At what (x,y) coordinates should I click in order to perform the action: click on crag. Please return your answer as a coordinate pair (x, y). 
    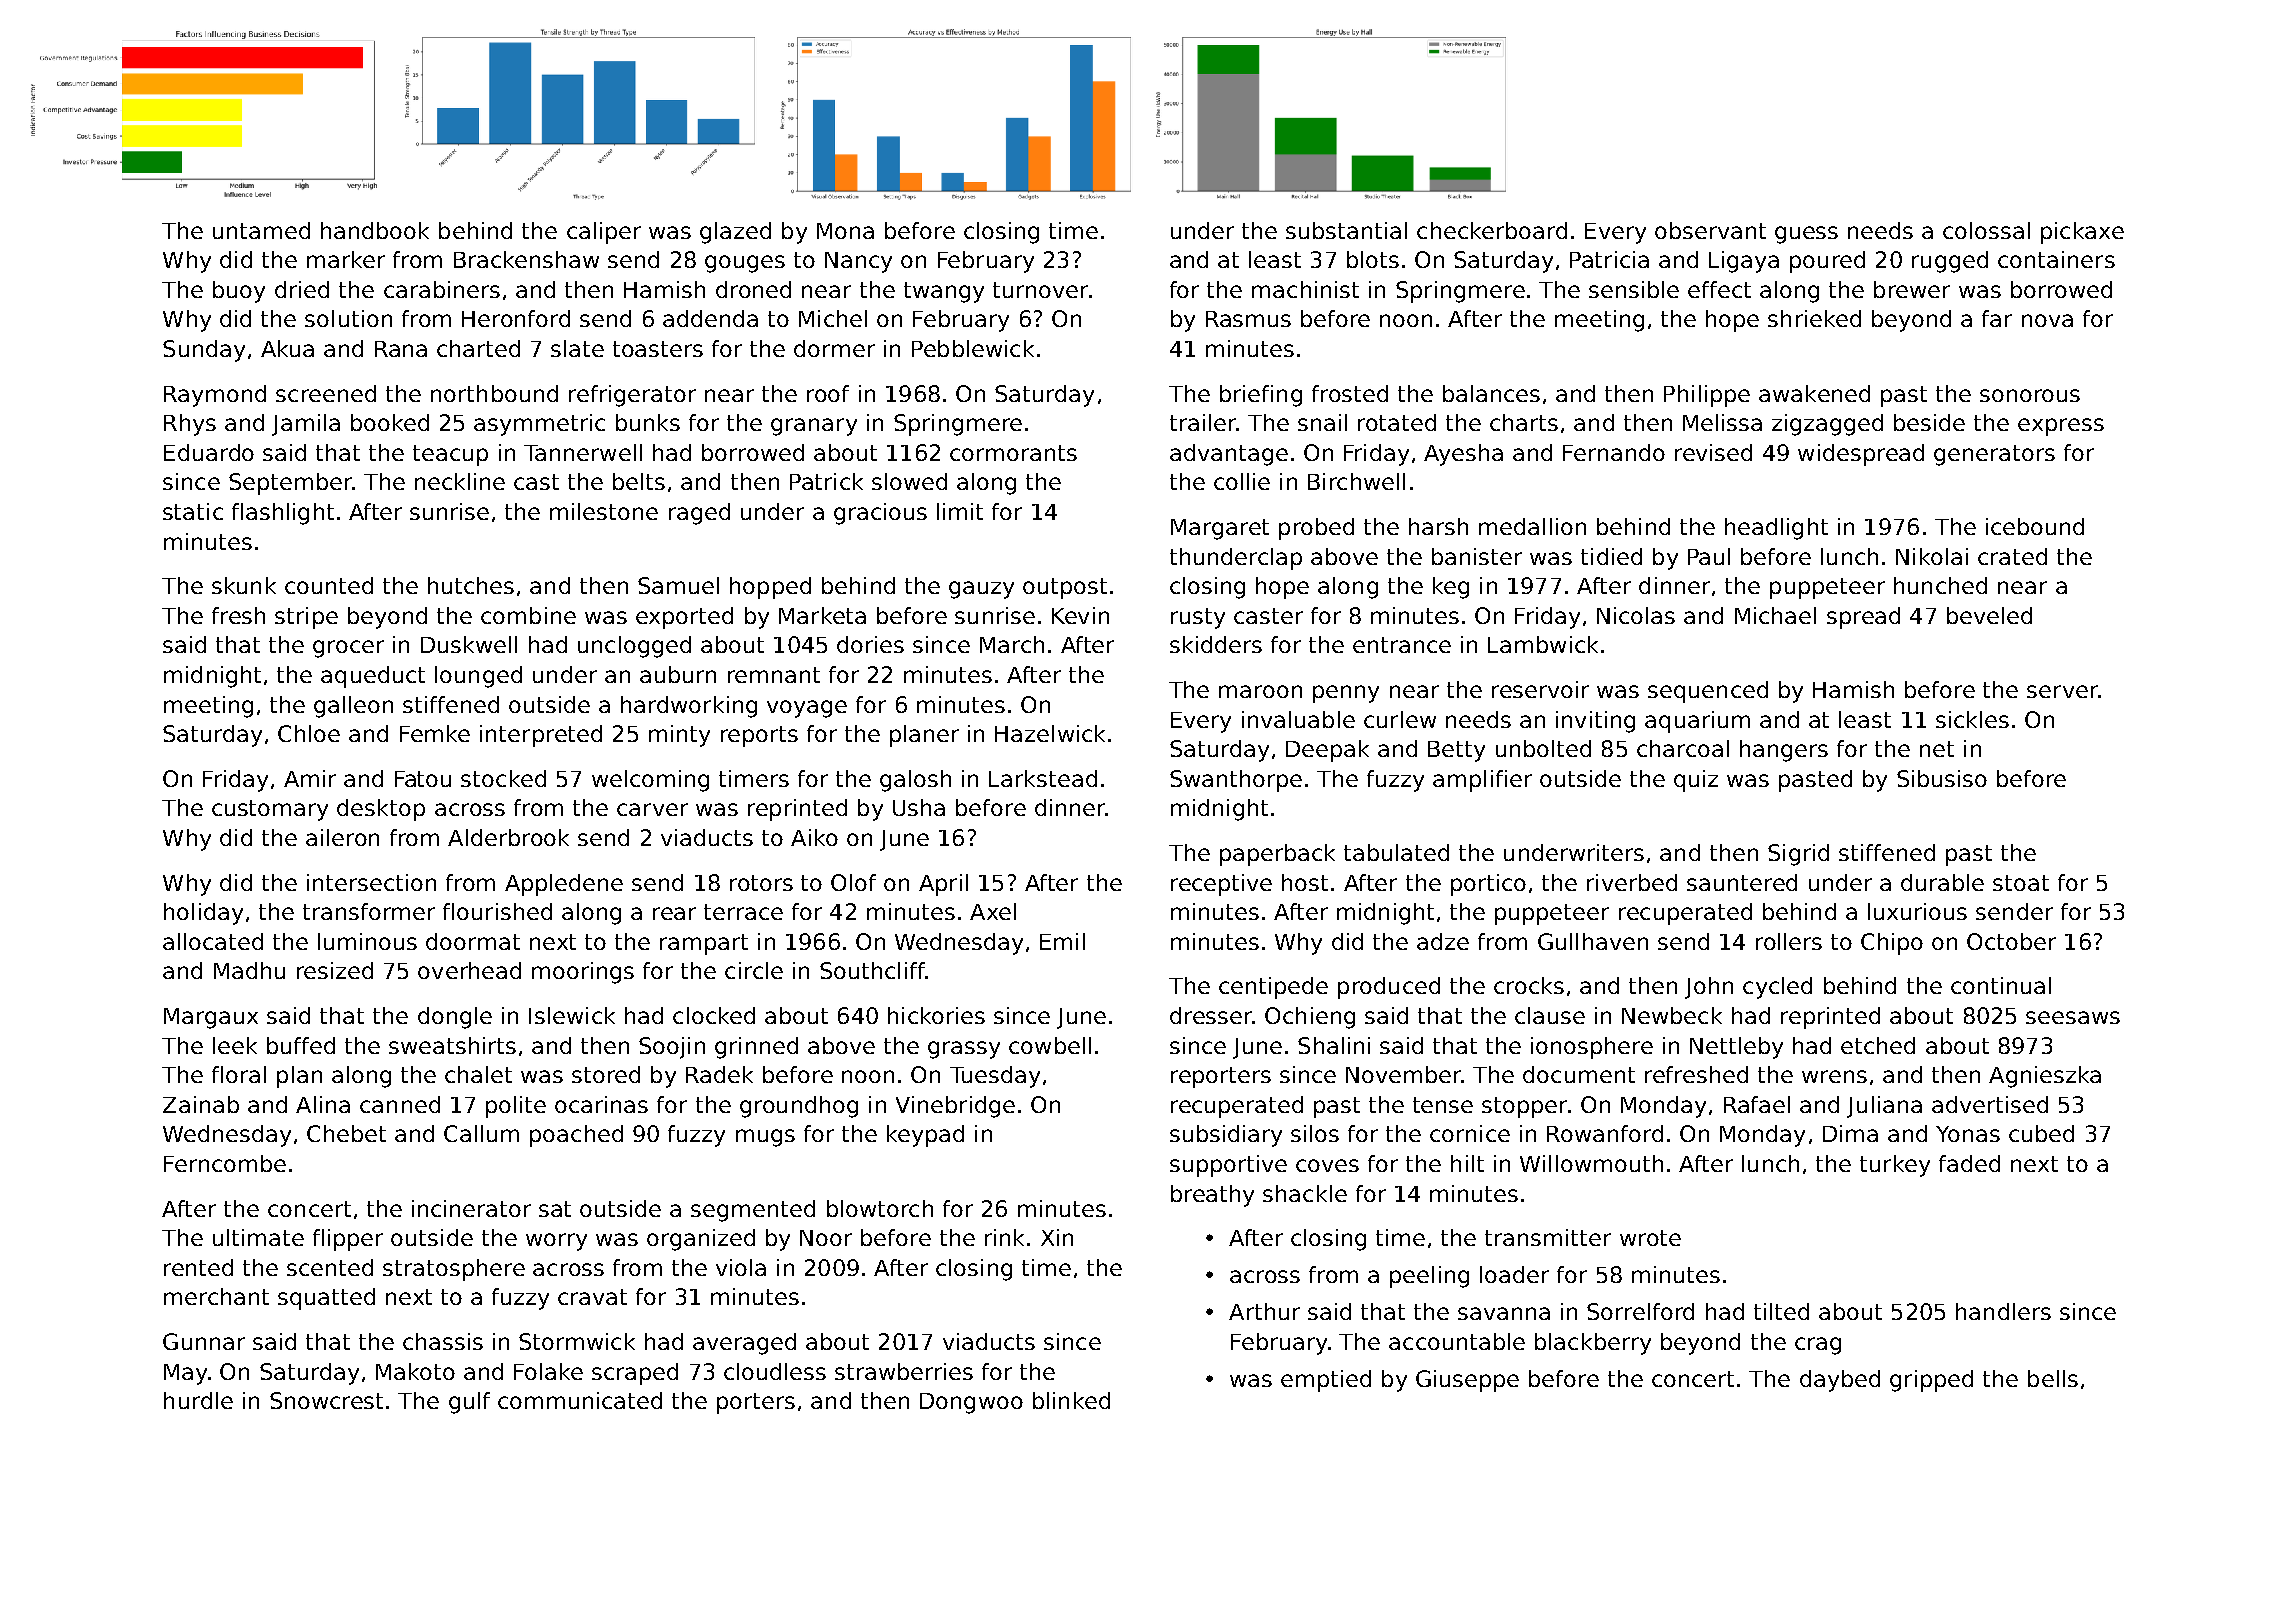
    Looking at the image, I should click on (1818, 1346).
